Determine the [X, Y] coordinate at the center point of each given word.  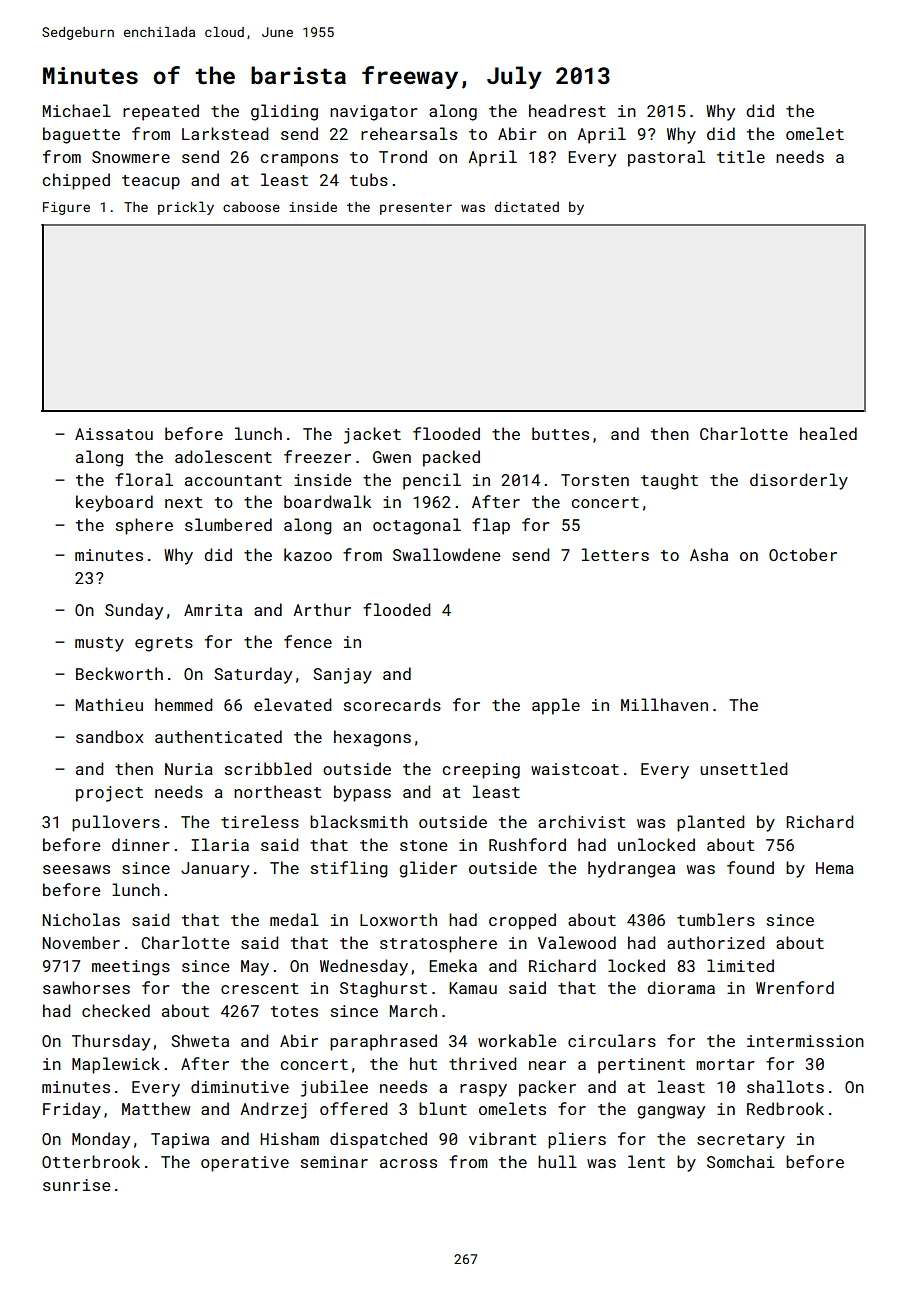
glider [428, 869]
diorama [681, 987]
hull [557, 1161]
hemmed [183, 704]
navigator [374, 113]
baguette [81, 135]
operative [245, 1164]
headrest [567, 110]
